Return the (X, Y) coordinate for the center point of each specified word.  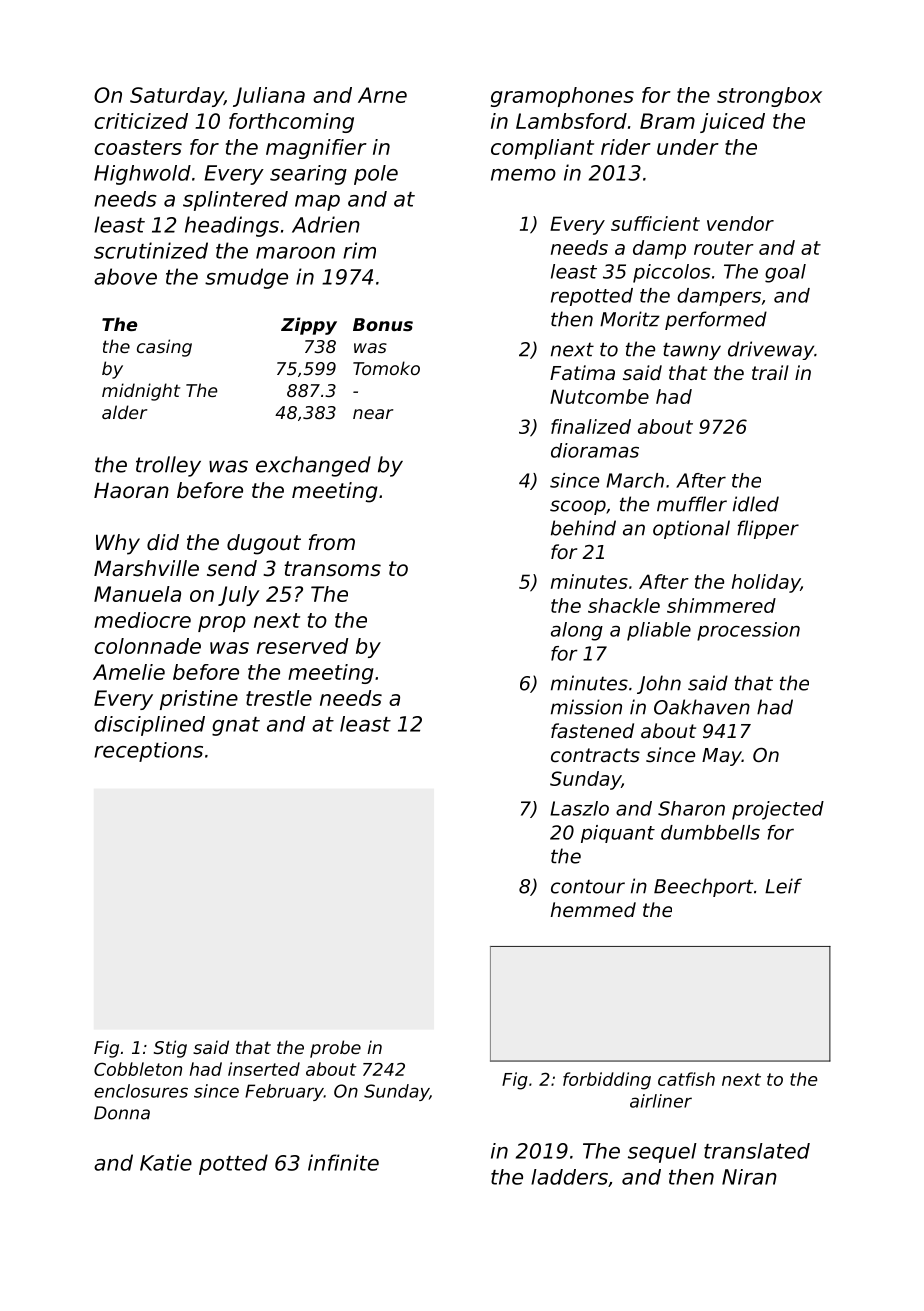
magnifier (316, 149)
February (284, 1092)
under (688, 147)
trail (770, 372)
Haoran (131, 490)
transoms (332, 569)
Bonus (383, 324)
